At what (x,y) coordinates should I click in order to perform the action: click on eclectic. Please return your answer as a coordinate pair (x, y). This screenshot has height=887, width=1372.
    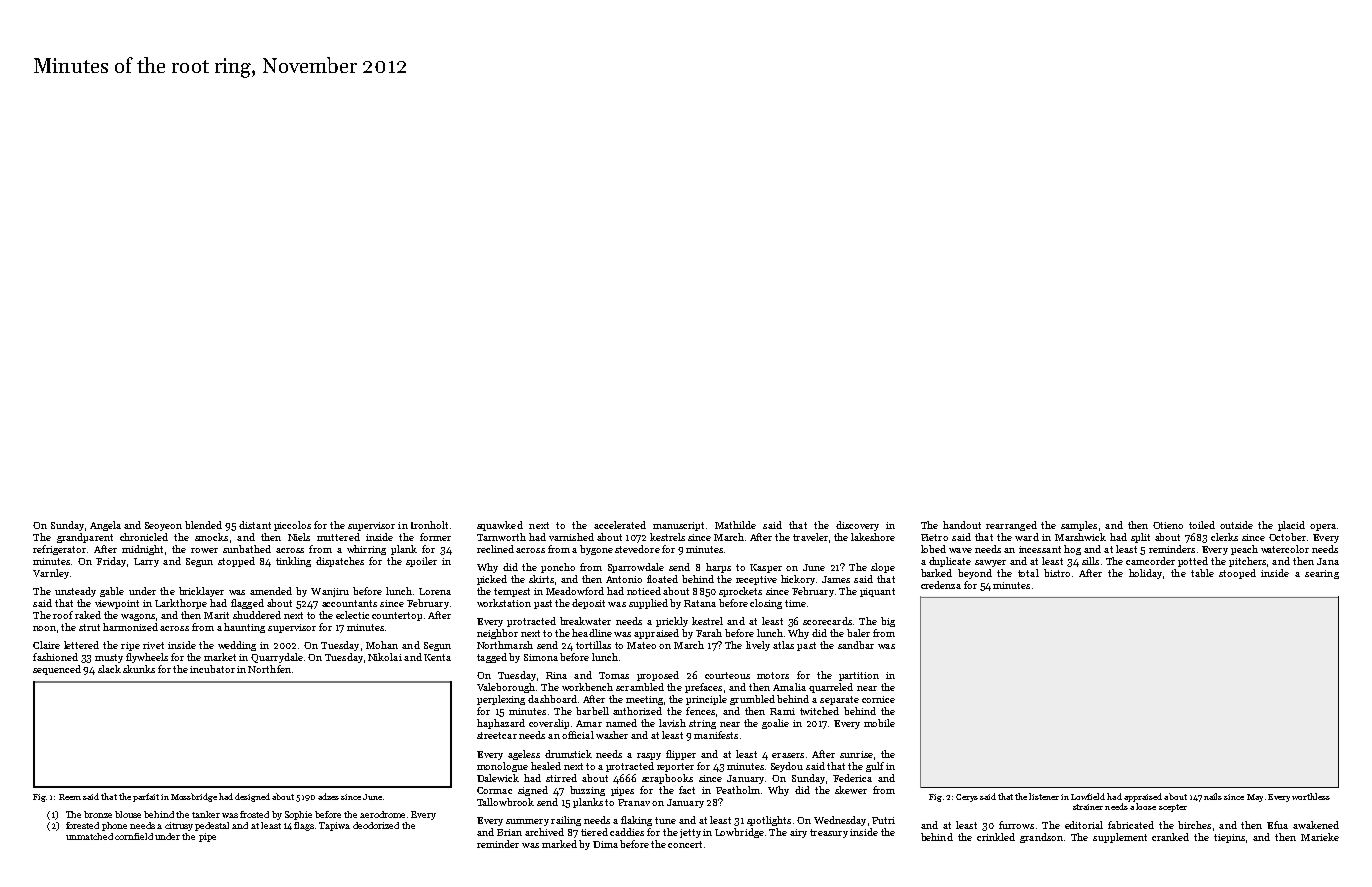
    Looking at the image, I should click on (352, 615).
